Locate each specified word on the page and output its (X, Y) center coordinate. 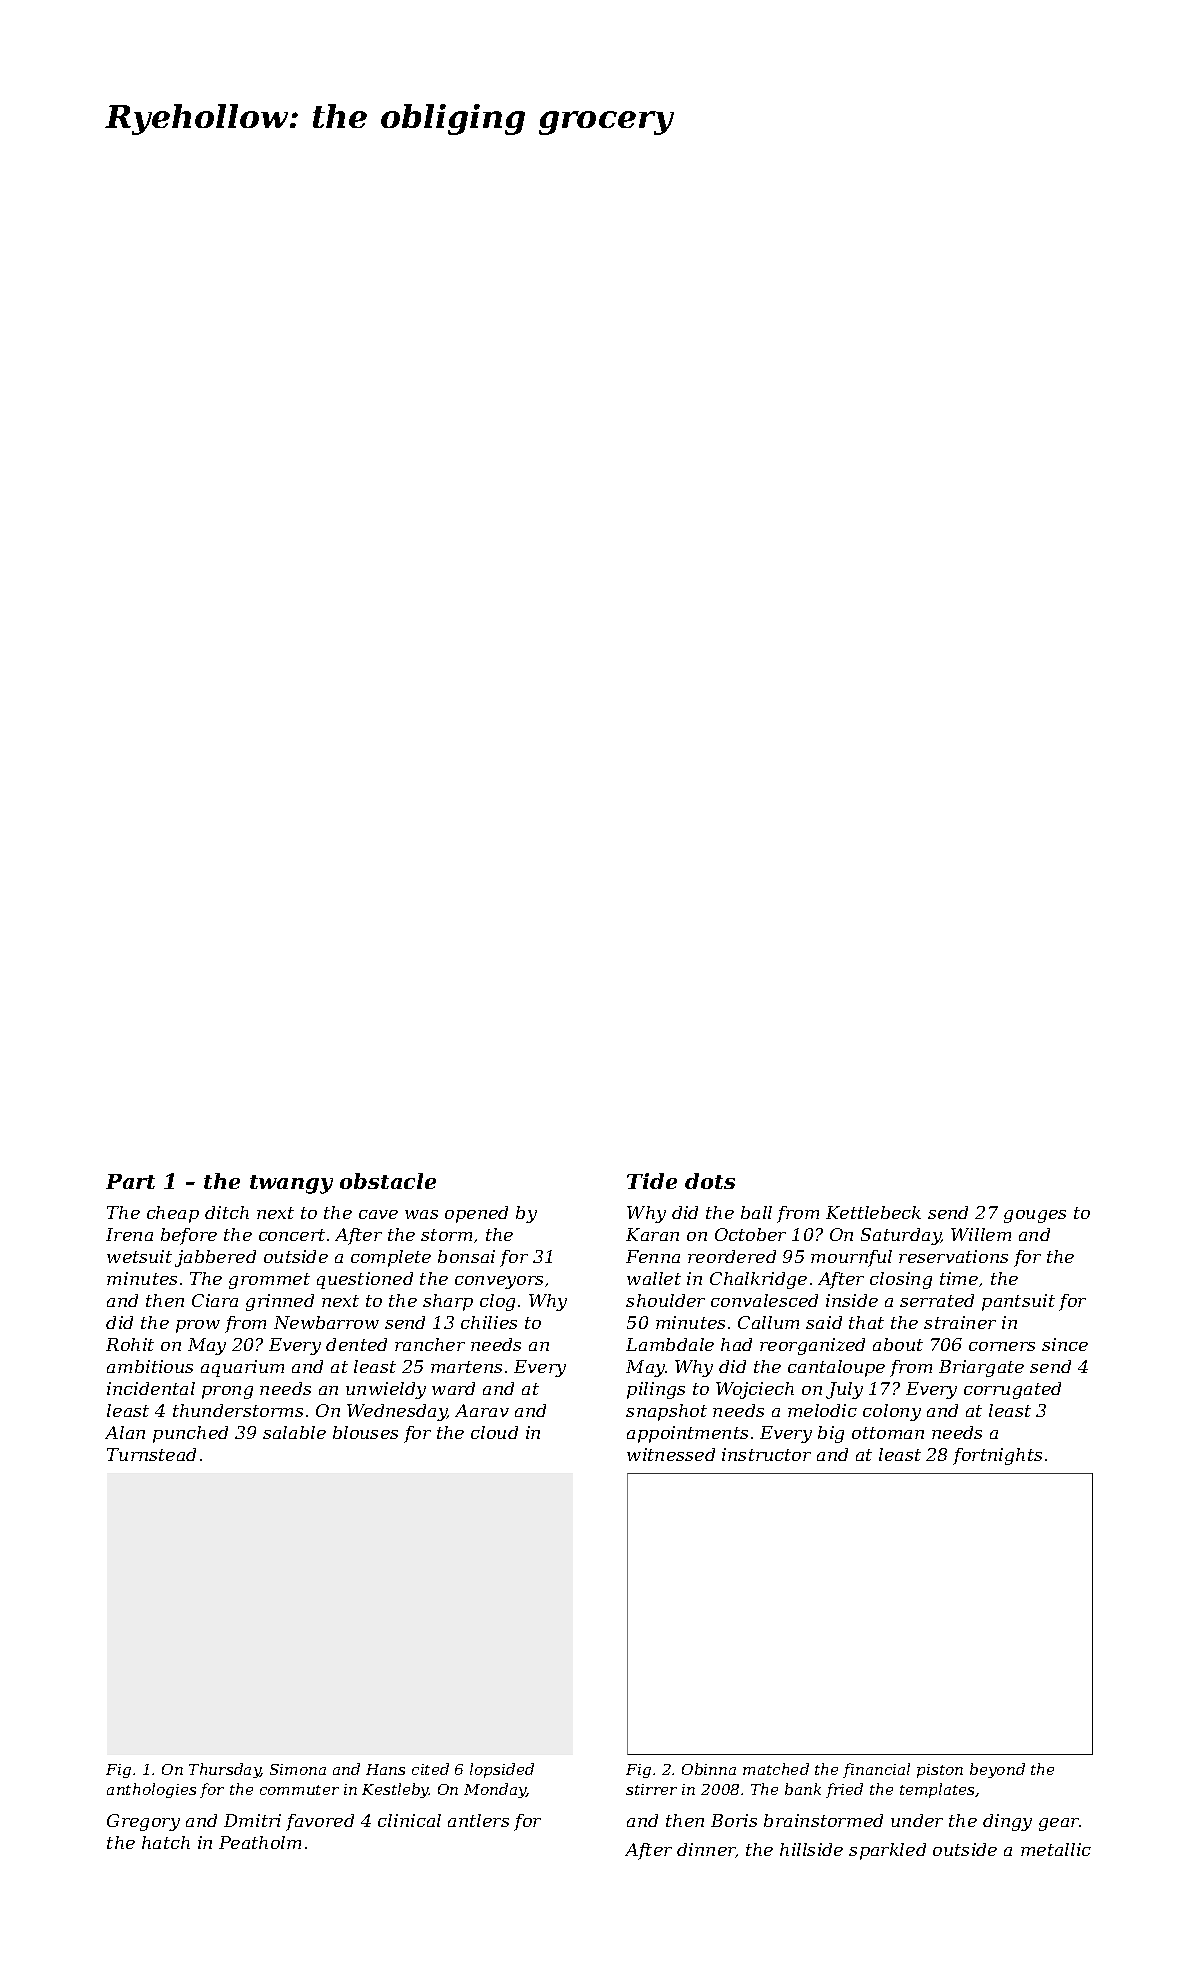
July (844, 1390)
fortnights (997, 1456)
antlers (478, 1820)
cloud (494, 1432)
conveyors (499, 1282)
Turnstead (151, 1454)
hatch (166, 1842)
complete (391, 1258)
